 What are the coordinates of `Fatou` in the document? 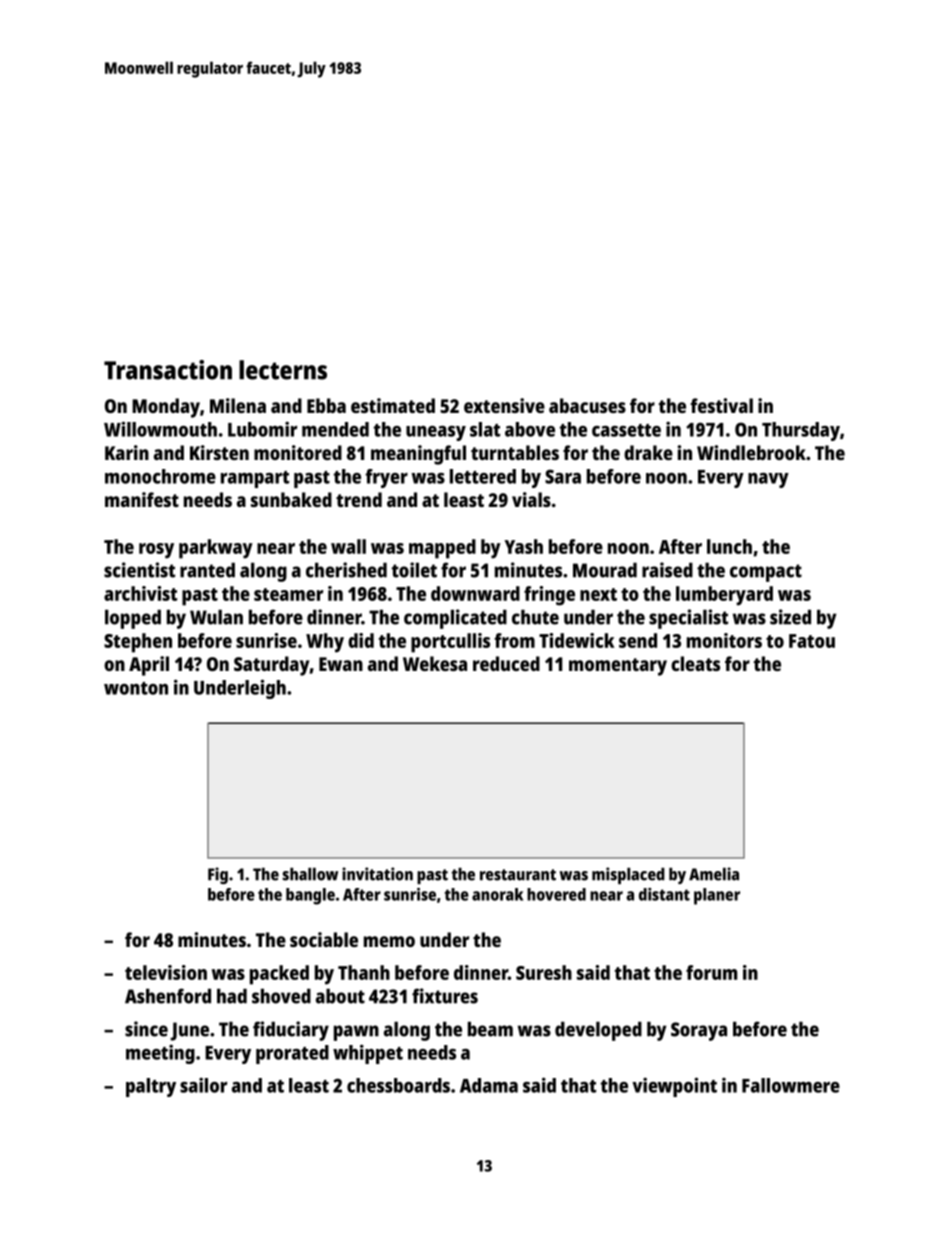 It's located at (812, 641).
